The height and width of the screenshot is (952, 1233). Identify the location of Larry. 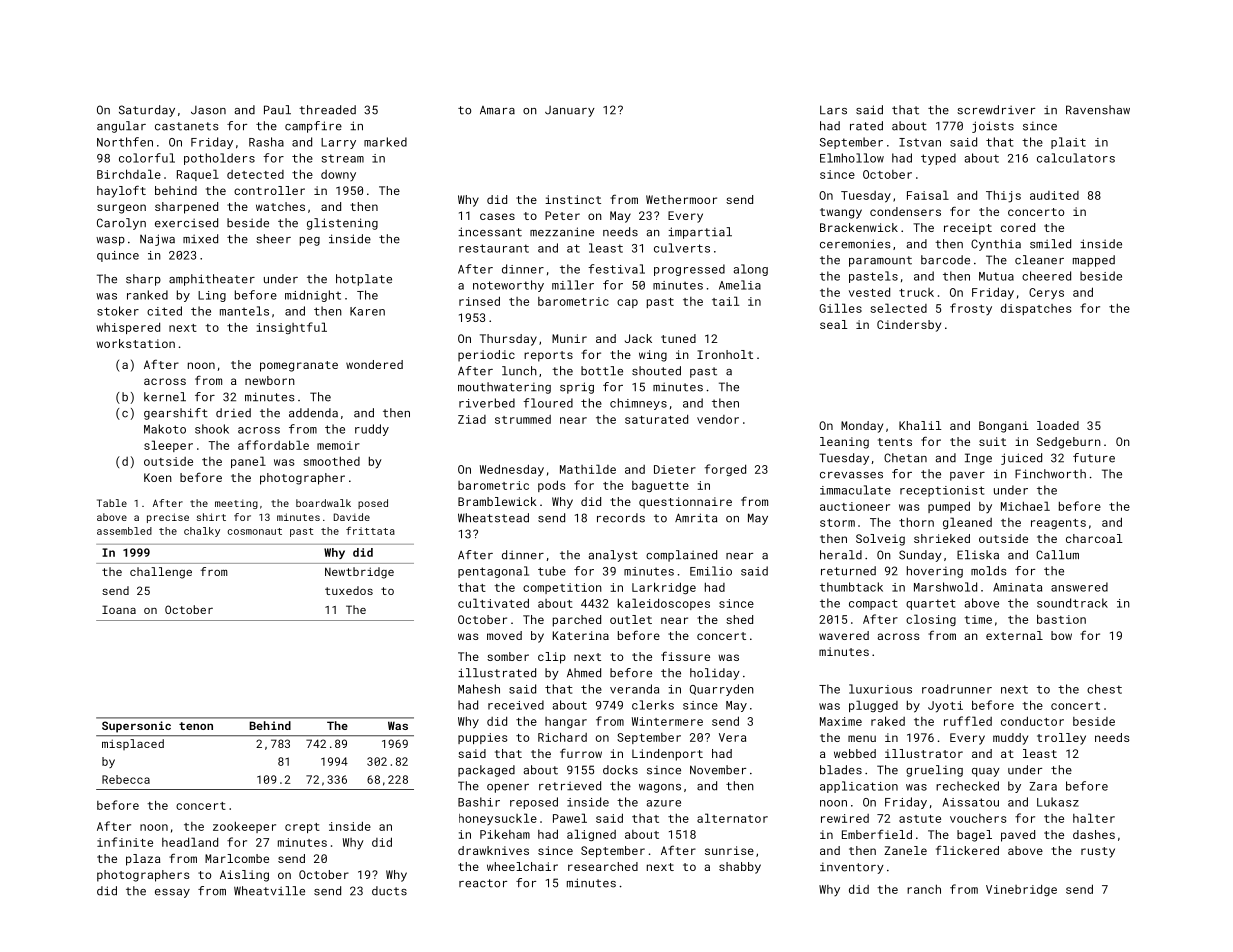
(338, 143).
